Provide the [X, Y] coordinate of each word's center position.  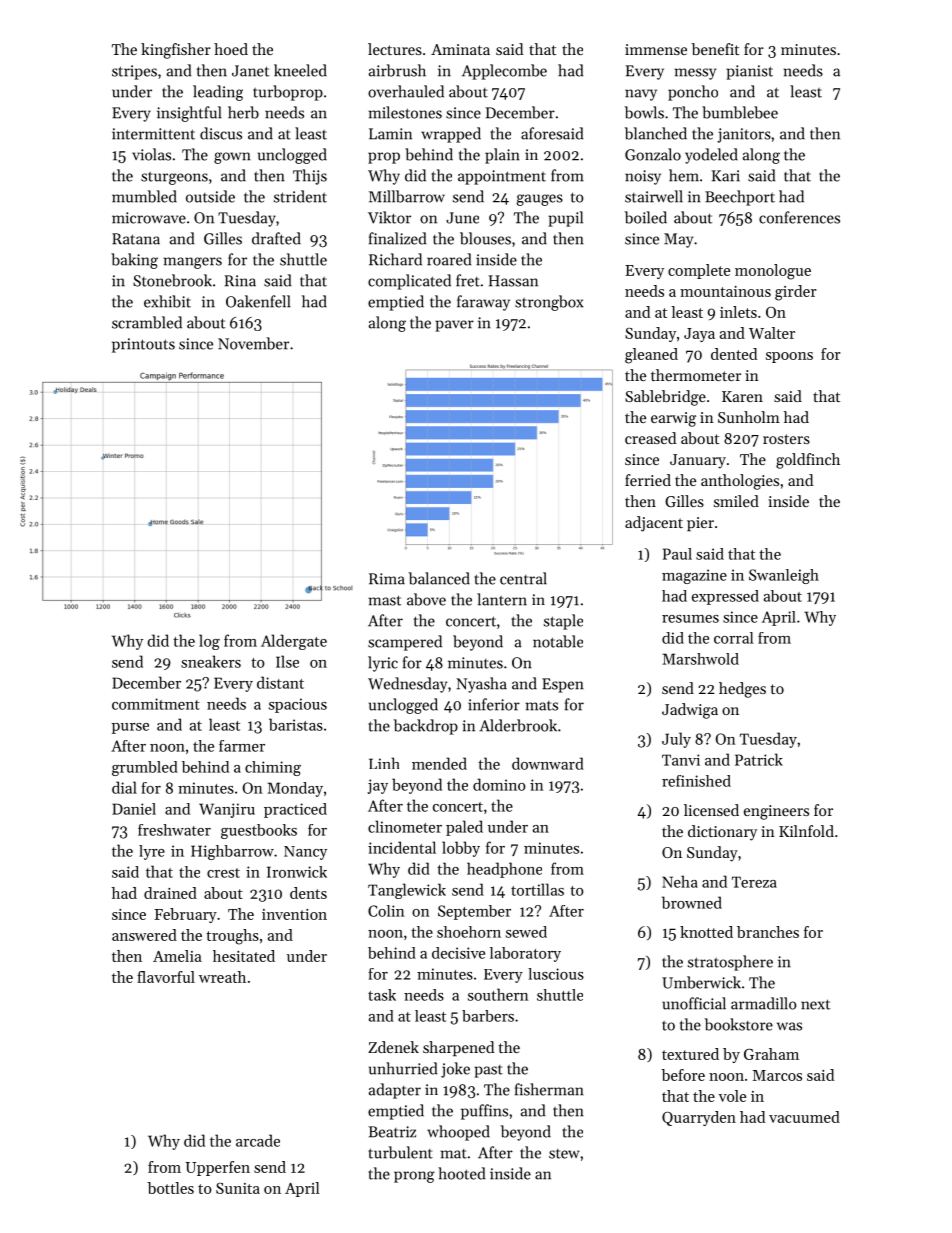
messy [695, 74]
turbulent [400, 1152]
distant [280, 682]
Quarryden [699, 1118]
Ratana [136, 239]
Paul [677, 554]
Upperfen [218, 1168]
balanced [439, 578]
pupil [565, 219]
